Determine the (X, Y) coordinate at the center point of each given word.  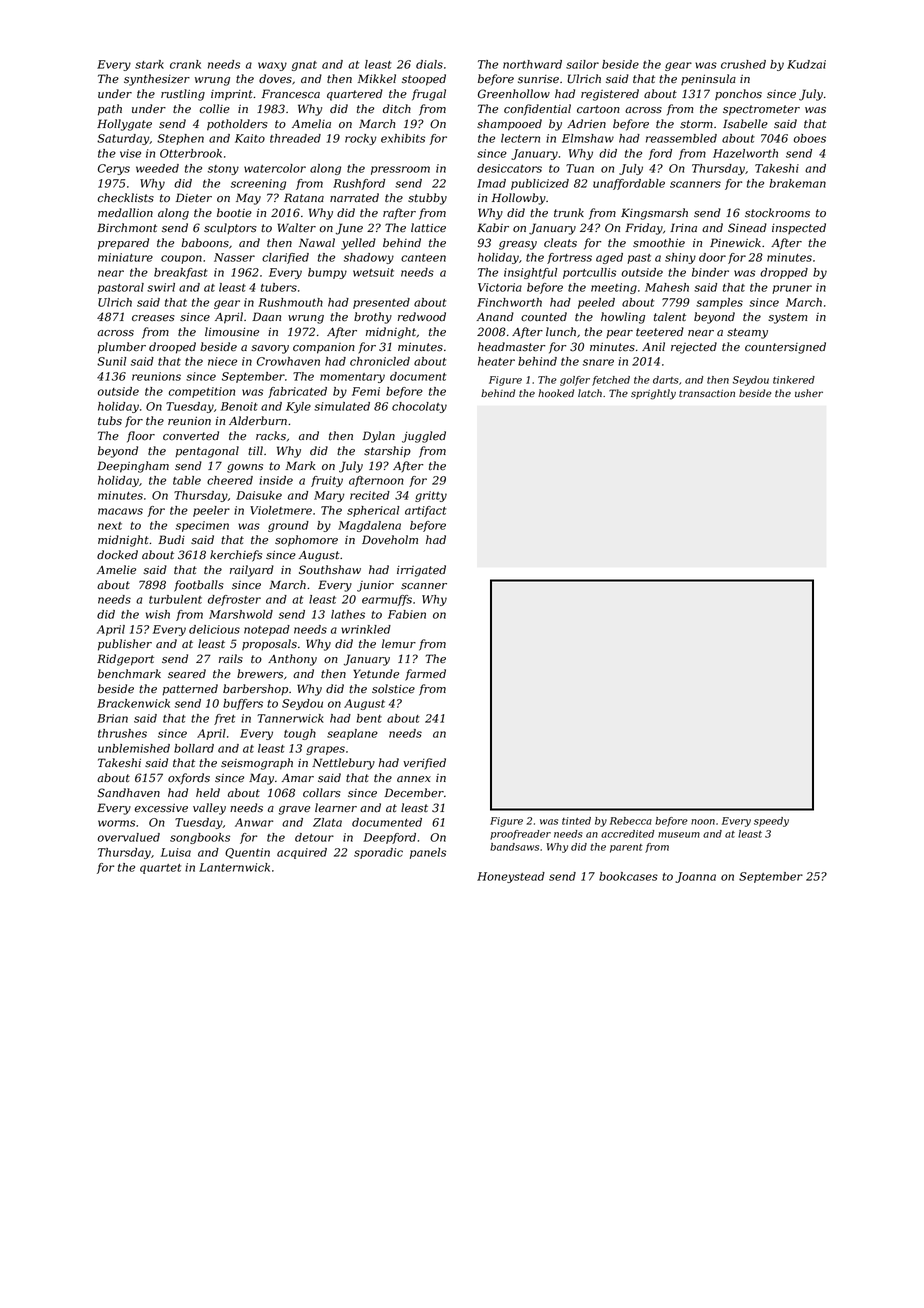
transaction (707, 393)
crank (185, 64)
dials (429, 64)
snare (598, 362)
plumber (122, 348)
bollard (194, 748)
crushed (743, 64)
